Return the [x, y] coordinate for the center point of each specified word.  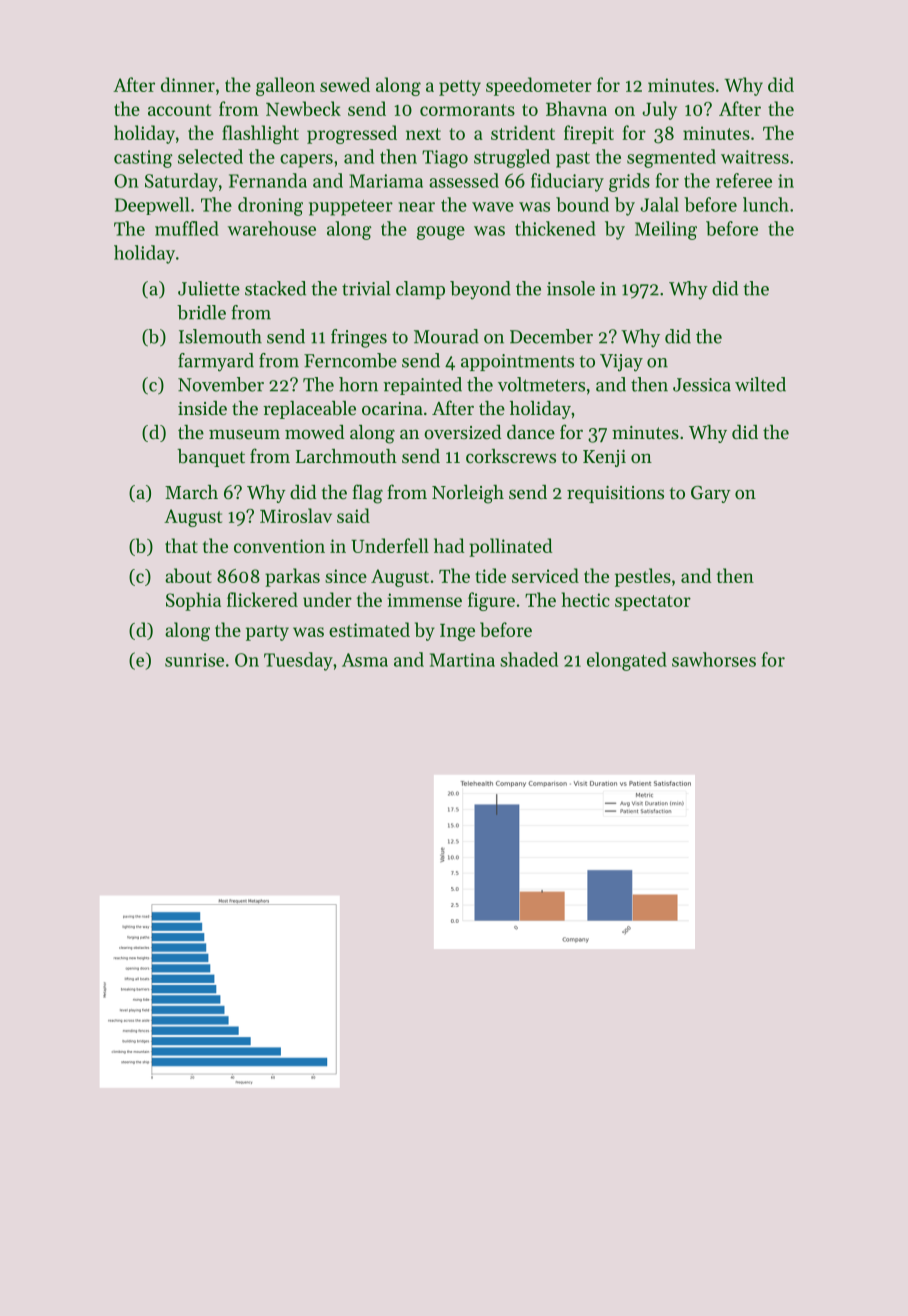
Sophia [193, 601]
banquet [211, 458]
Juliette [209, 288]
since [346, 576]
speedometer [539, 86]
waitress [755, 157]
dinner [188, 84]
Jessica [702, 385]
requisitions [615, 494]
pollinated [511, 547]
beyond [480, 290]
